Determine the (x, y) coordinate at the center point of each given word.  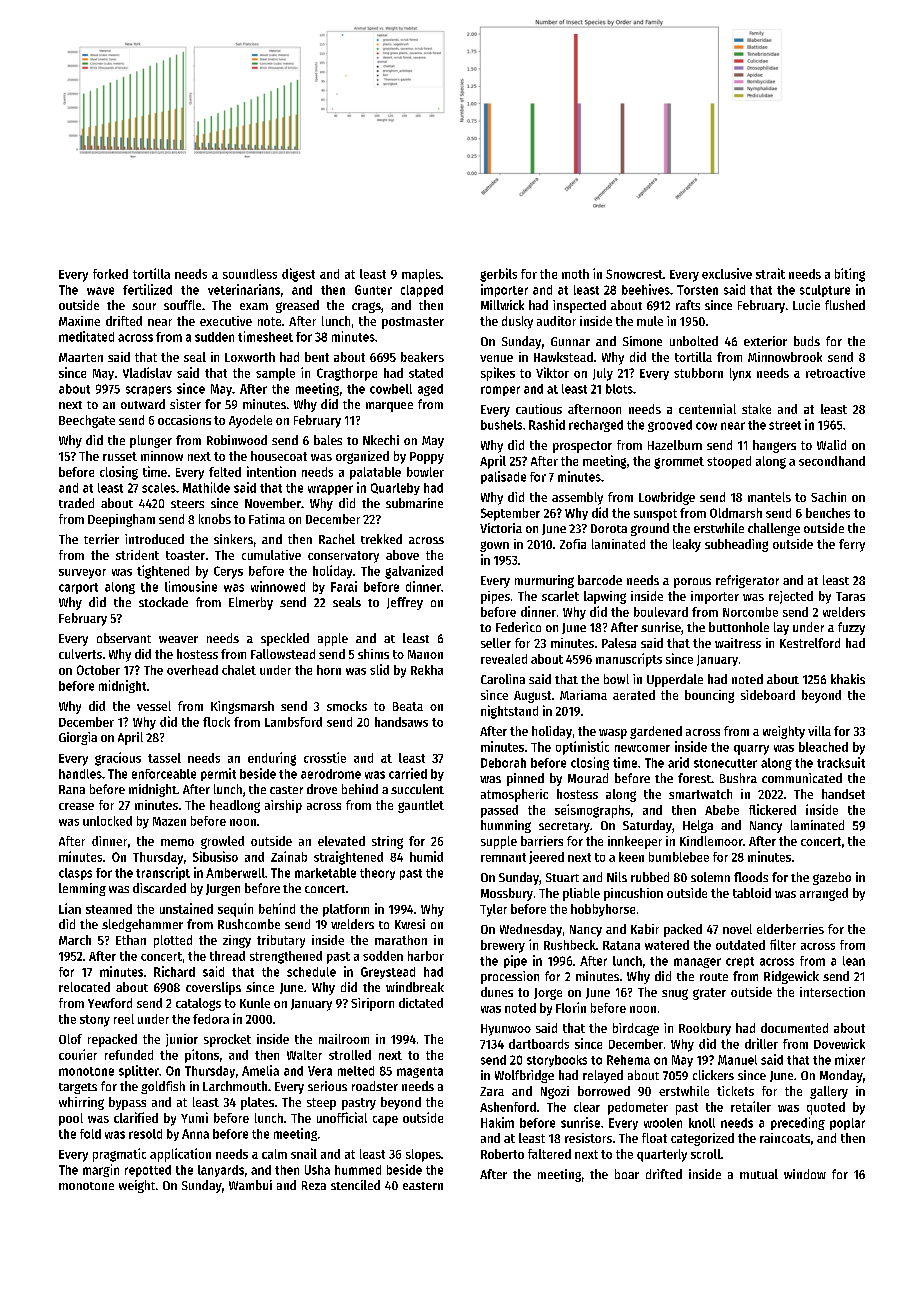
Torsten (697, 290)
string (387, 842)
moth (575, 274)
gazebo (832, 878)
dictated (421, 1003)
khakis (848, 679)
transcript (163, 873)
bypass (127, 1103)
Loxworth (250, 357)
